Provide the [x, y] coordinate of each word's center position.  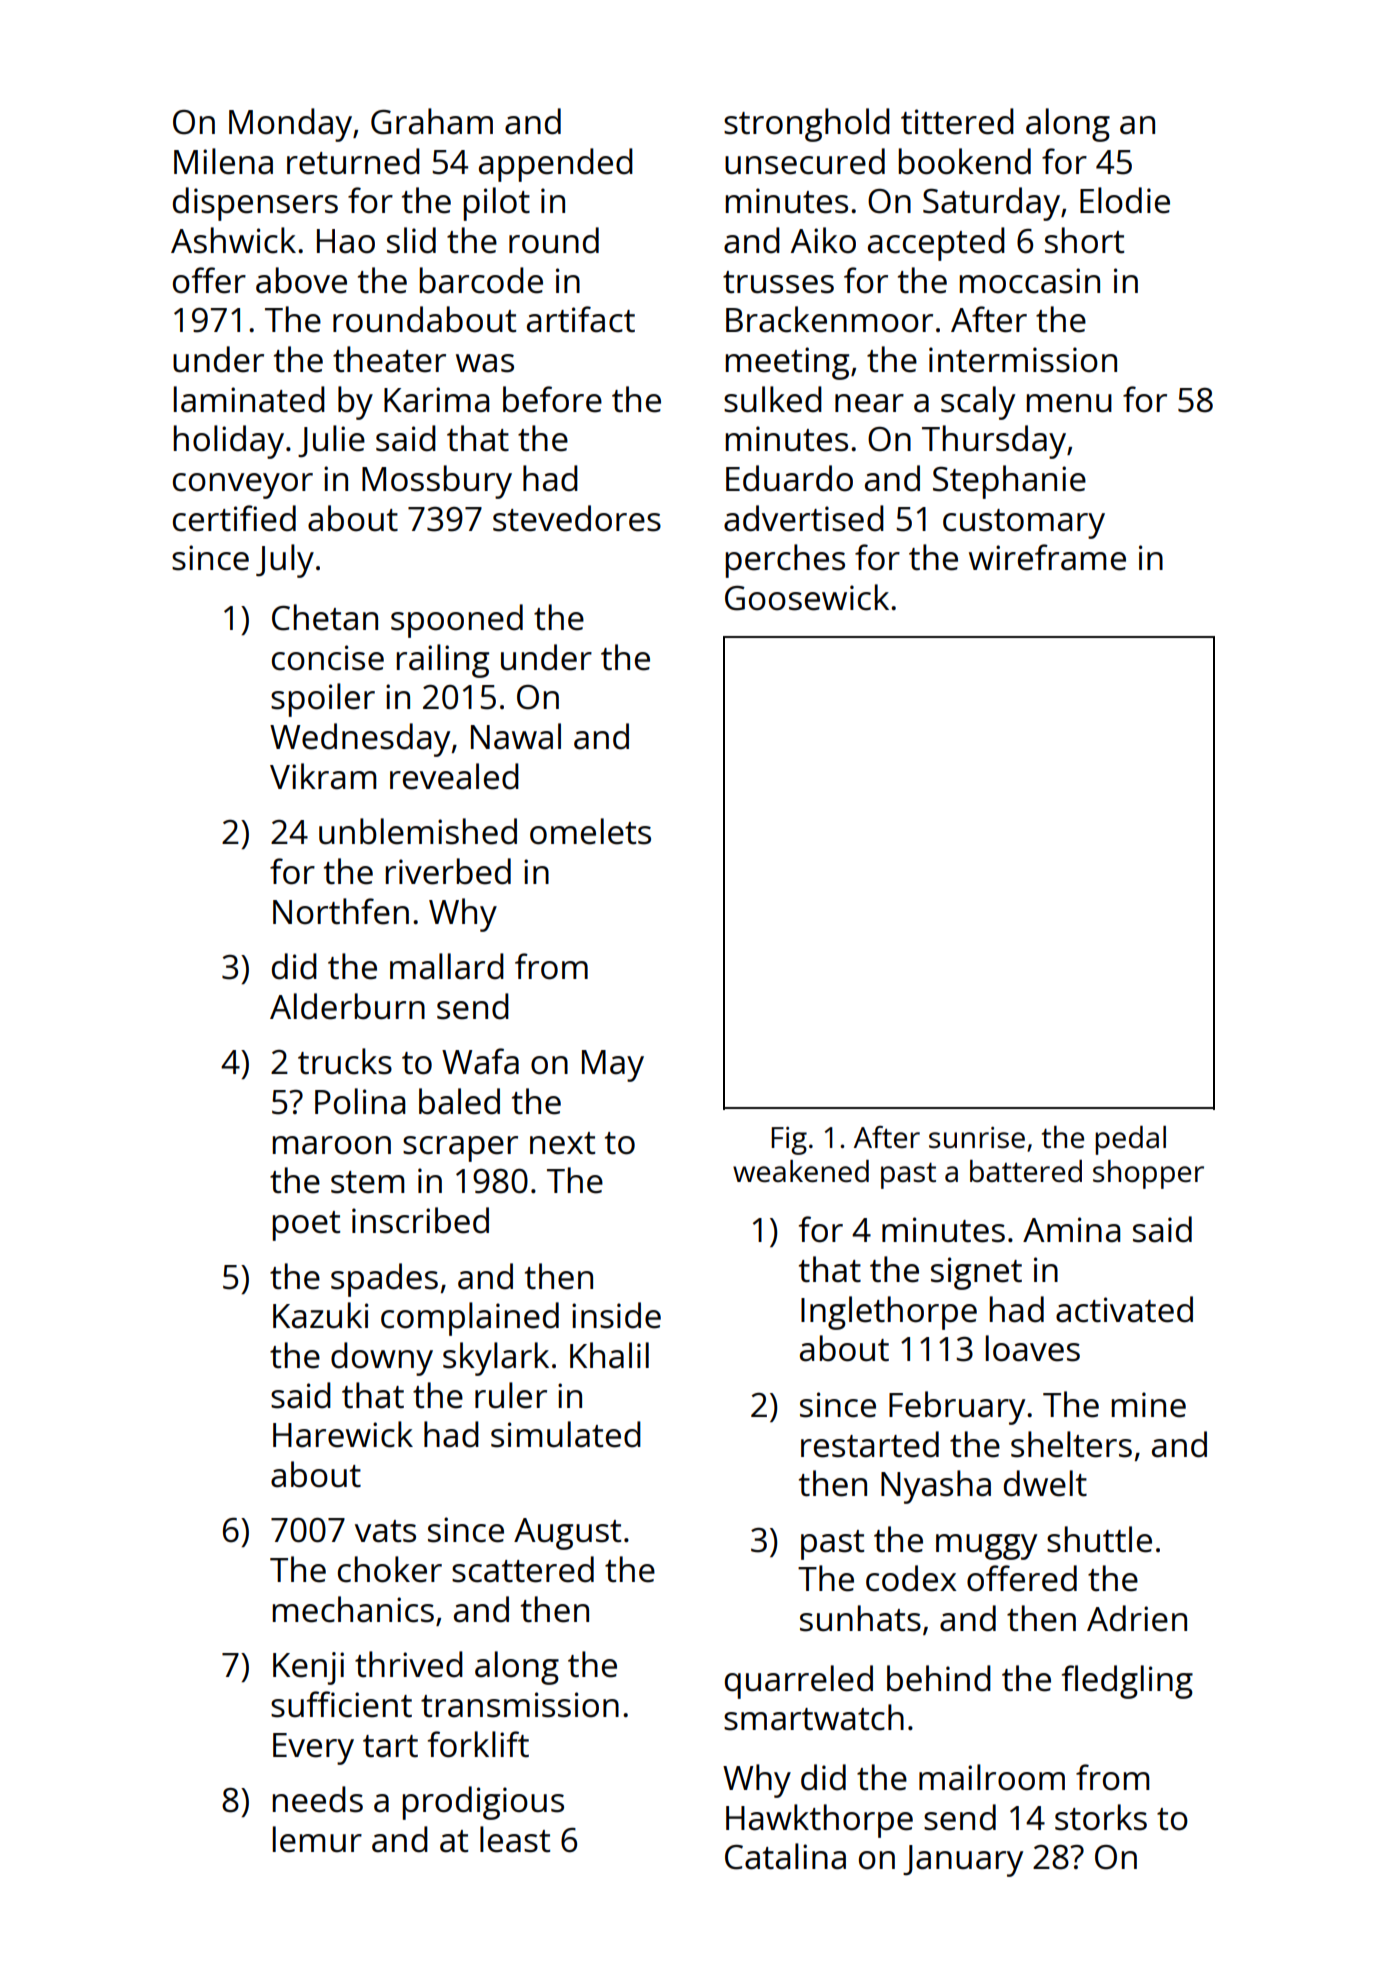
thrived [409, 1664]
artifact [581, 319]
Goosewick [807, 597]
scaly [978, 403]
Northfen [341, 911]
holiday [229, 442]
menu [1069, 403]
